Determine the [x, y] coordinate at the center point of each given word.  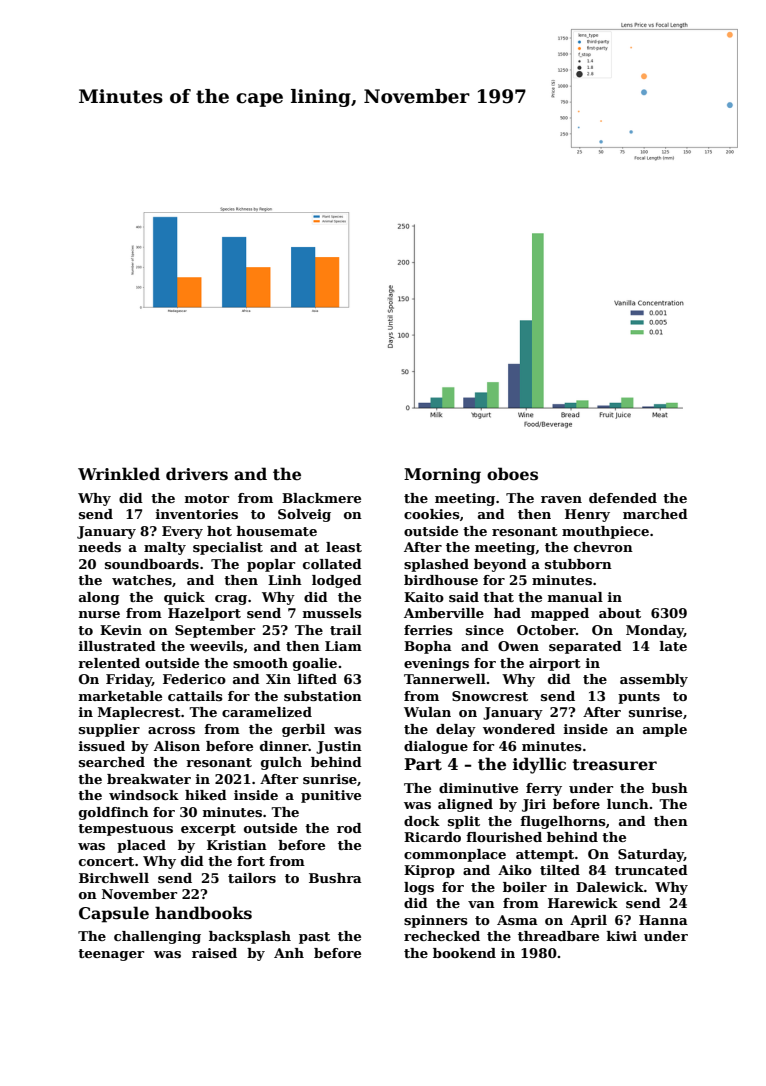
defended [623, 498]
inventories [197, 514]
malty [165, 548]
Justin [339, 747]
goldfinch [114, 813]
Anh [289, 953]
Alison [177, 746]
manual [575, 597]
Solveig [304, 515]
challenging [157, 937]
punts [639, 698]
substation [323, 696]
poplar [271, 565]
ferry [544, 789]
